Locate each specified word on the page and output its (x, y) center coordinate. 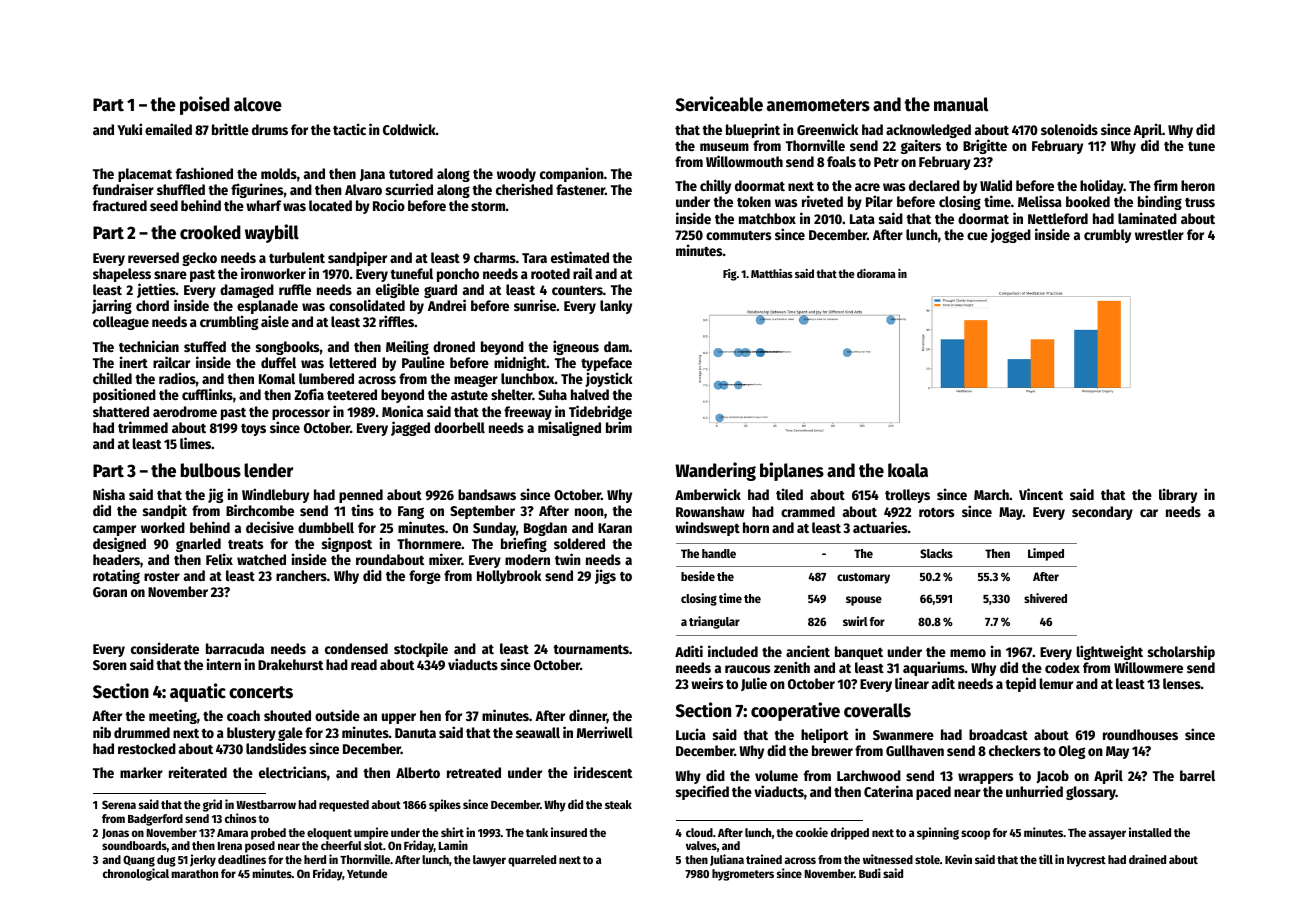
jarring (112, 306)
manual (961, 104)
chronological (136, 874)
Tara (534, 258)
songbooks (287, 348)
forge (425, 577)
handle (719, 553)
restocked (147, 748)
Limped (1046, 554)
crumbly (1107, 236)
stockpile (421, 649)
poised (205, 105)
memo (968, 653)
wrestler (1159, 234)
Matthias (772, 273)
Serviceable (719, 104)
